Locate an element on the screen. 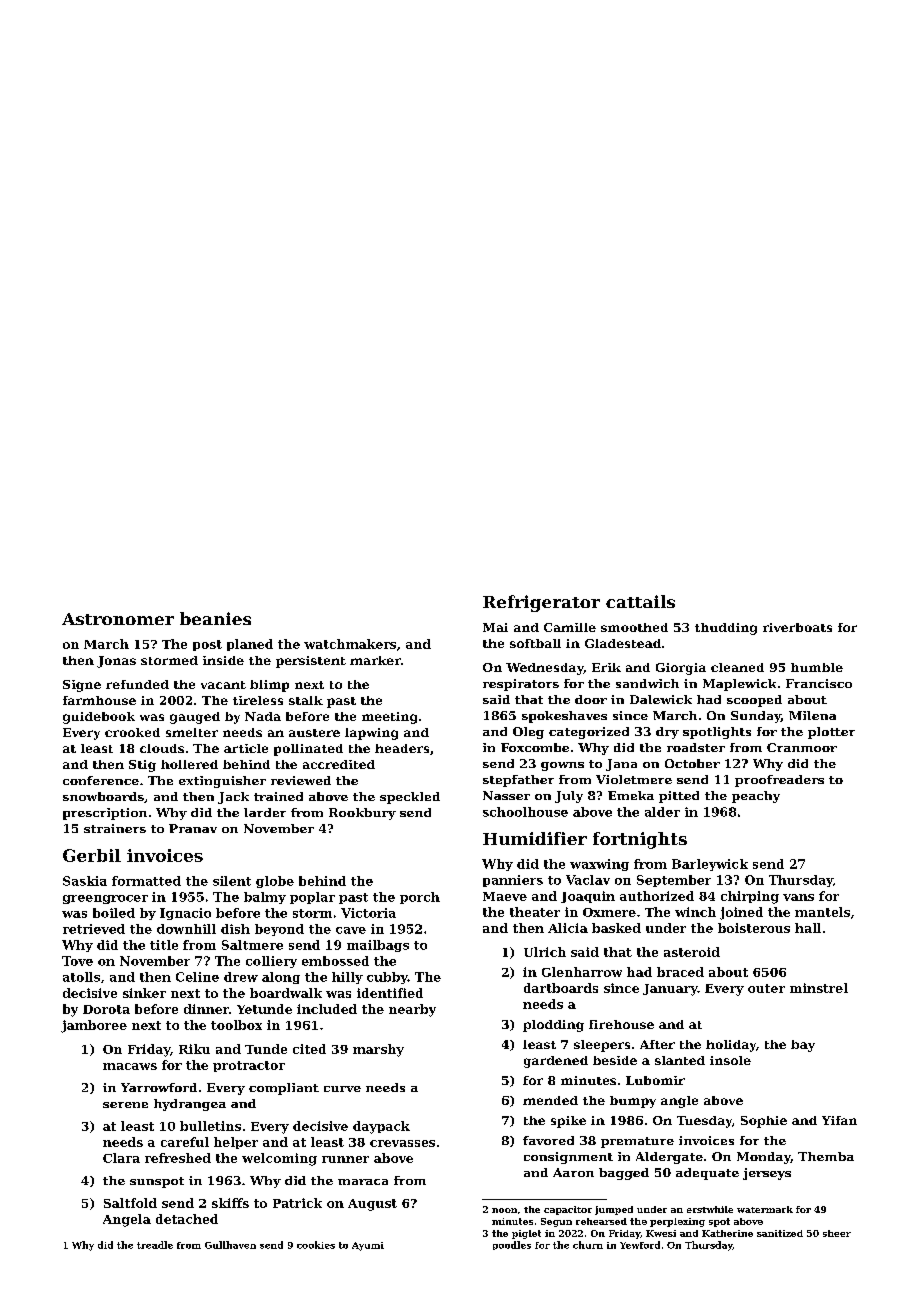 This screenshot has height=1308, width=924. Gladestead is located at coordinates (623, 643).
